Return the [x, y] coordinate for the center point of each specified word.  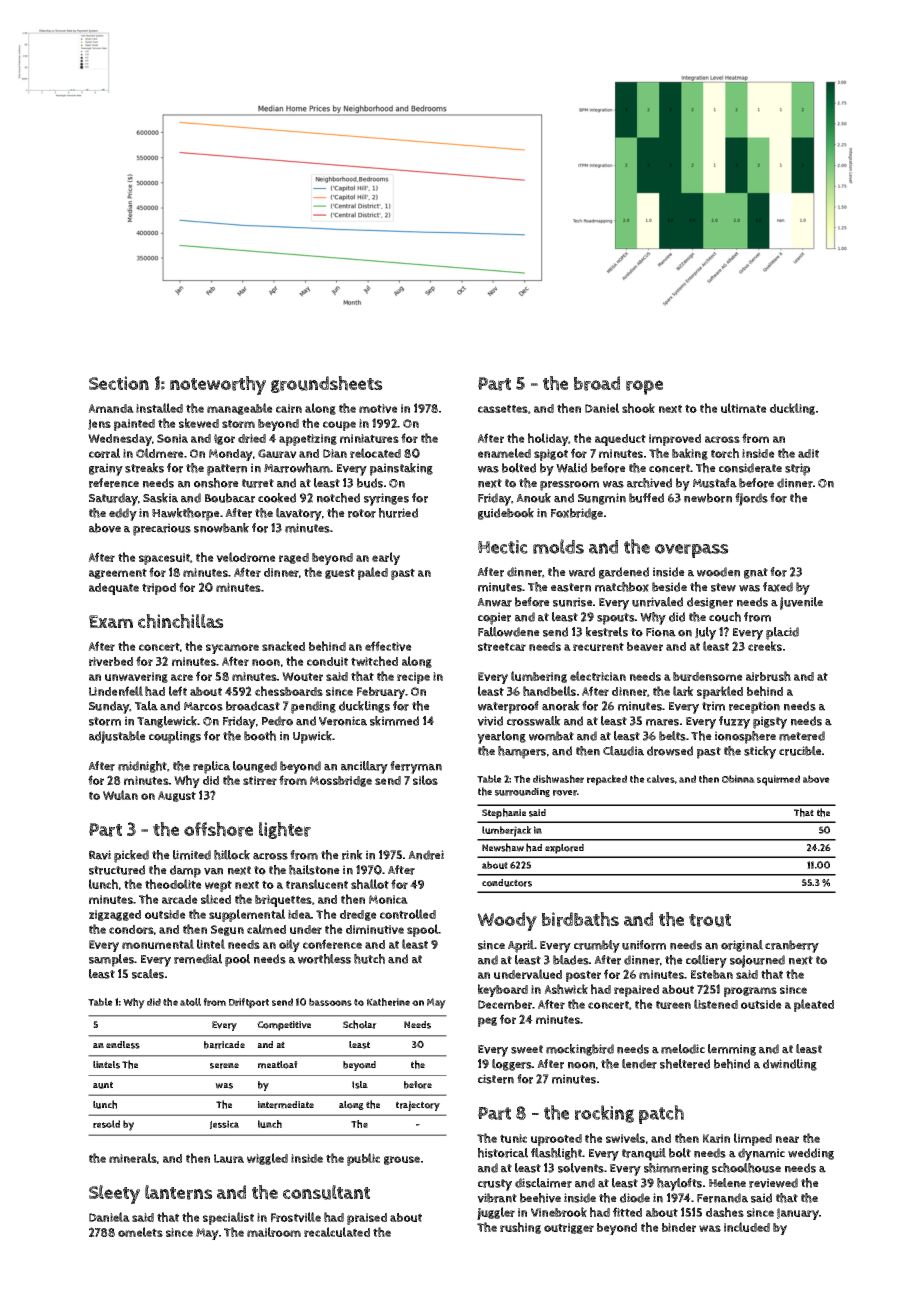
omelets [140, 1232]
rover [565, 793]
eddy [123, 514]
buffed [646, 498]
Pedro [277, 721]
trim [713, 706]
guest [340, 573]
